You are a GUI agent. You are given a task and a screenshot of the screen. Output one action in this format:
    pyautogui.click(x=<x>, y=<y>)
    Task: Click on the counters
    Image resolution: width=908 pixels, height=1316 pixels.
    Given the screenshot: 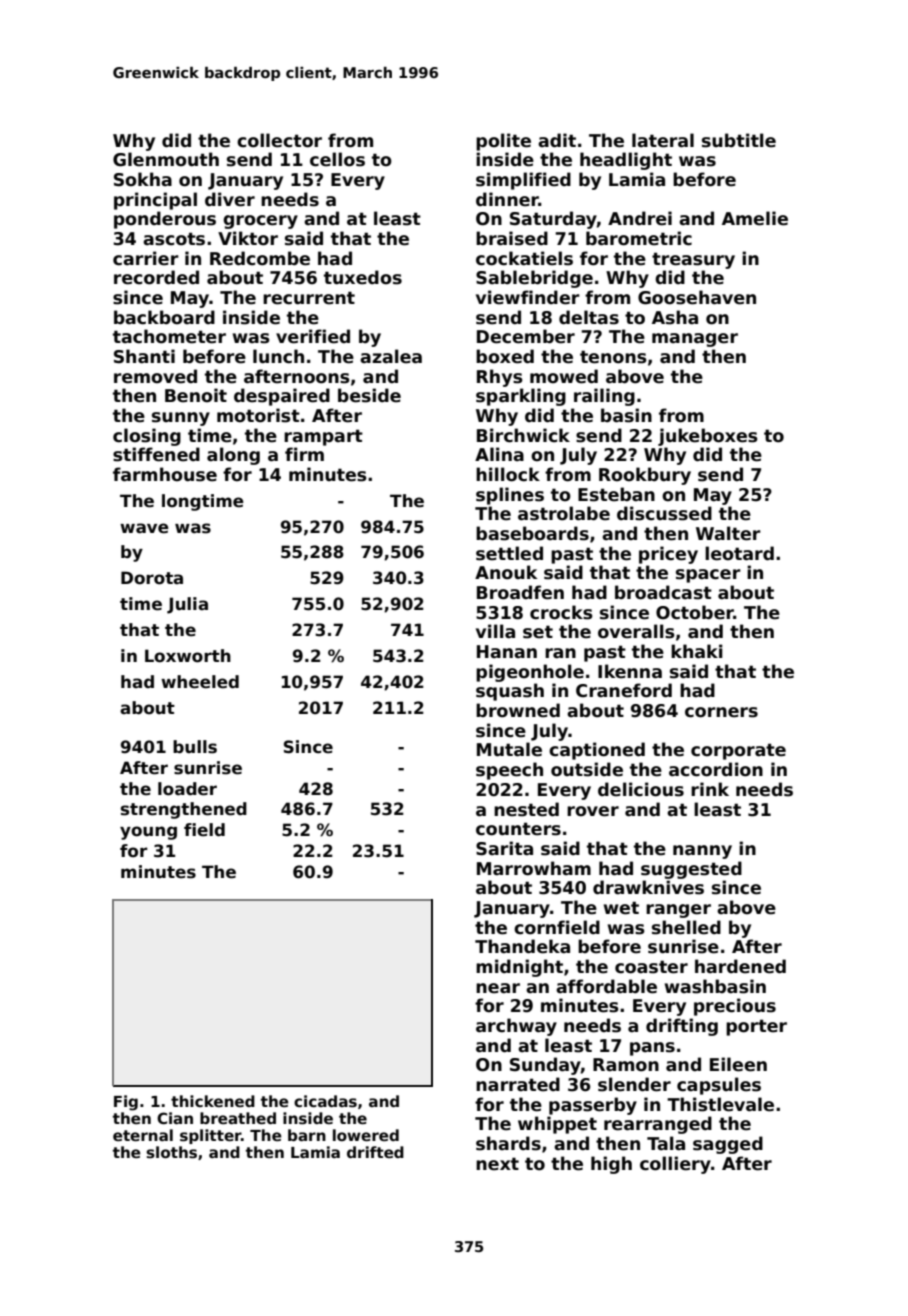 What is the action you would take?
    pyautogui.click(x=518, y=829)
